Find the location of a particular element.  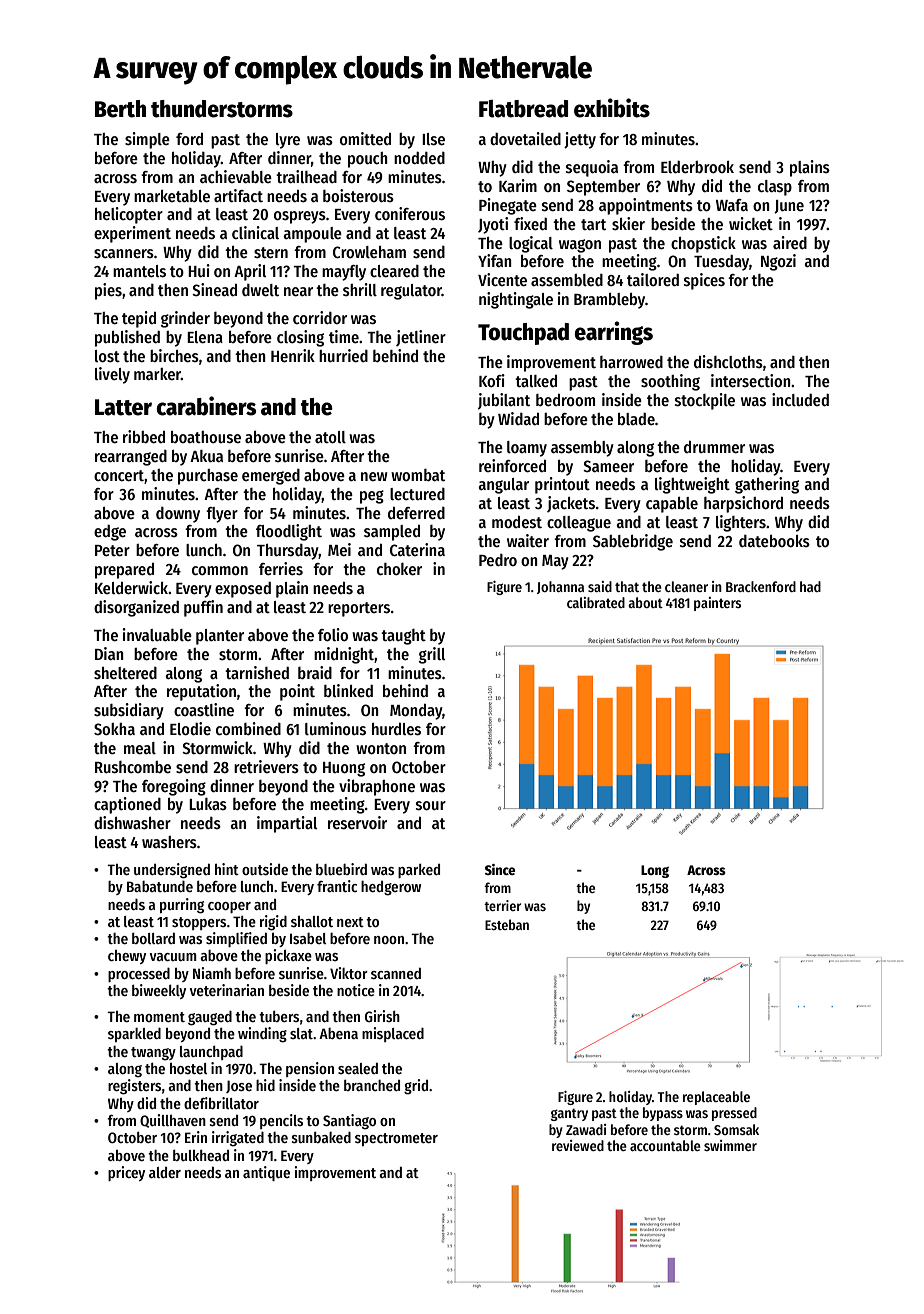

Berth is located at coordinates (120, 109).
